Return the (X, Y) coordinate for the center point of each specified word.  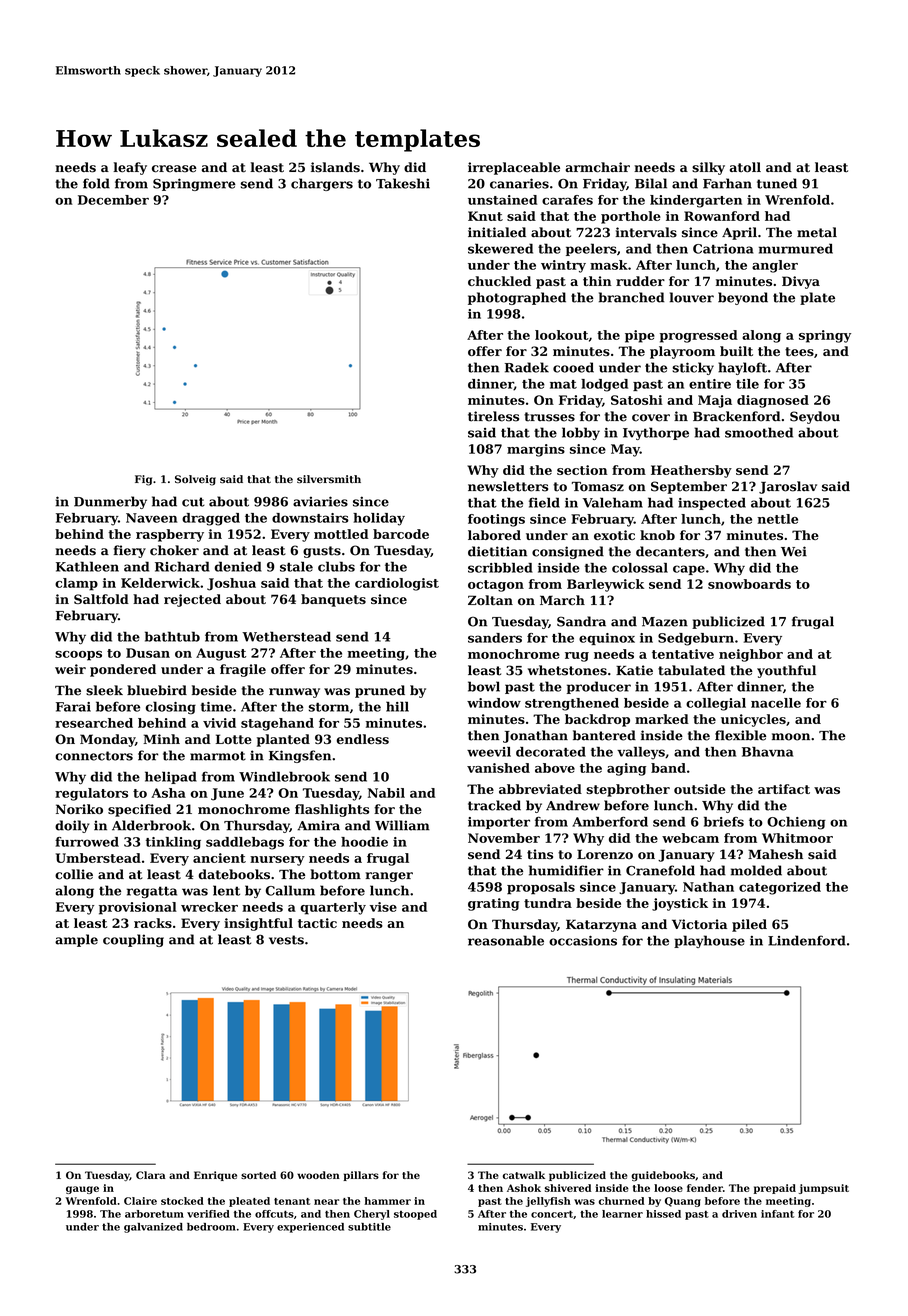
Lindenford (807, 940)
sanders (495, 638)
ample (76, 940)
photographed (517, 298)
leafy (130, 168)
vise (383, 907)
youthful (786, 671)
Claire (140, 1201)
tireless (493, 416)
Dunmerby (110, 502)
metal (817, 232)
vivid (219, 723)
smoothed (759, 432)
